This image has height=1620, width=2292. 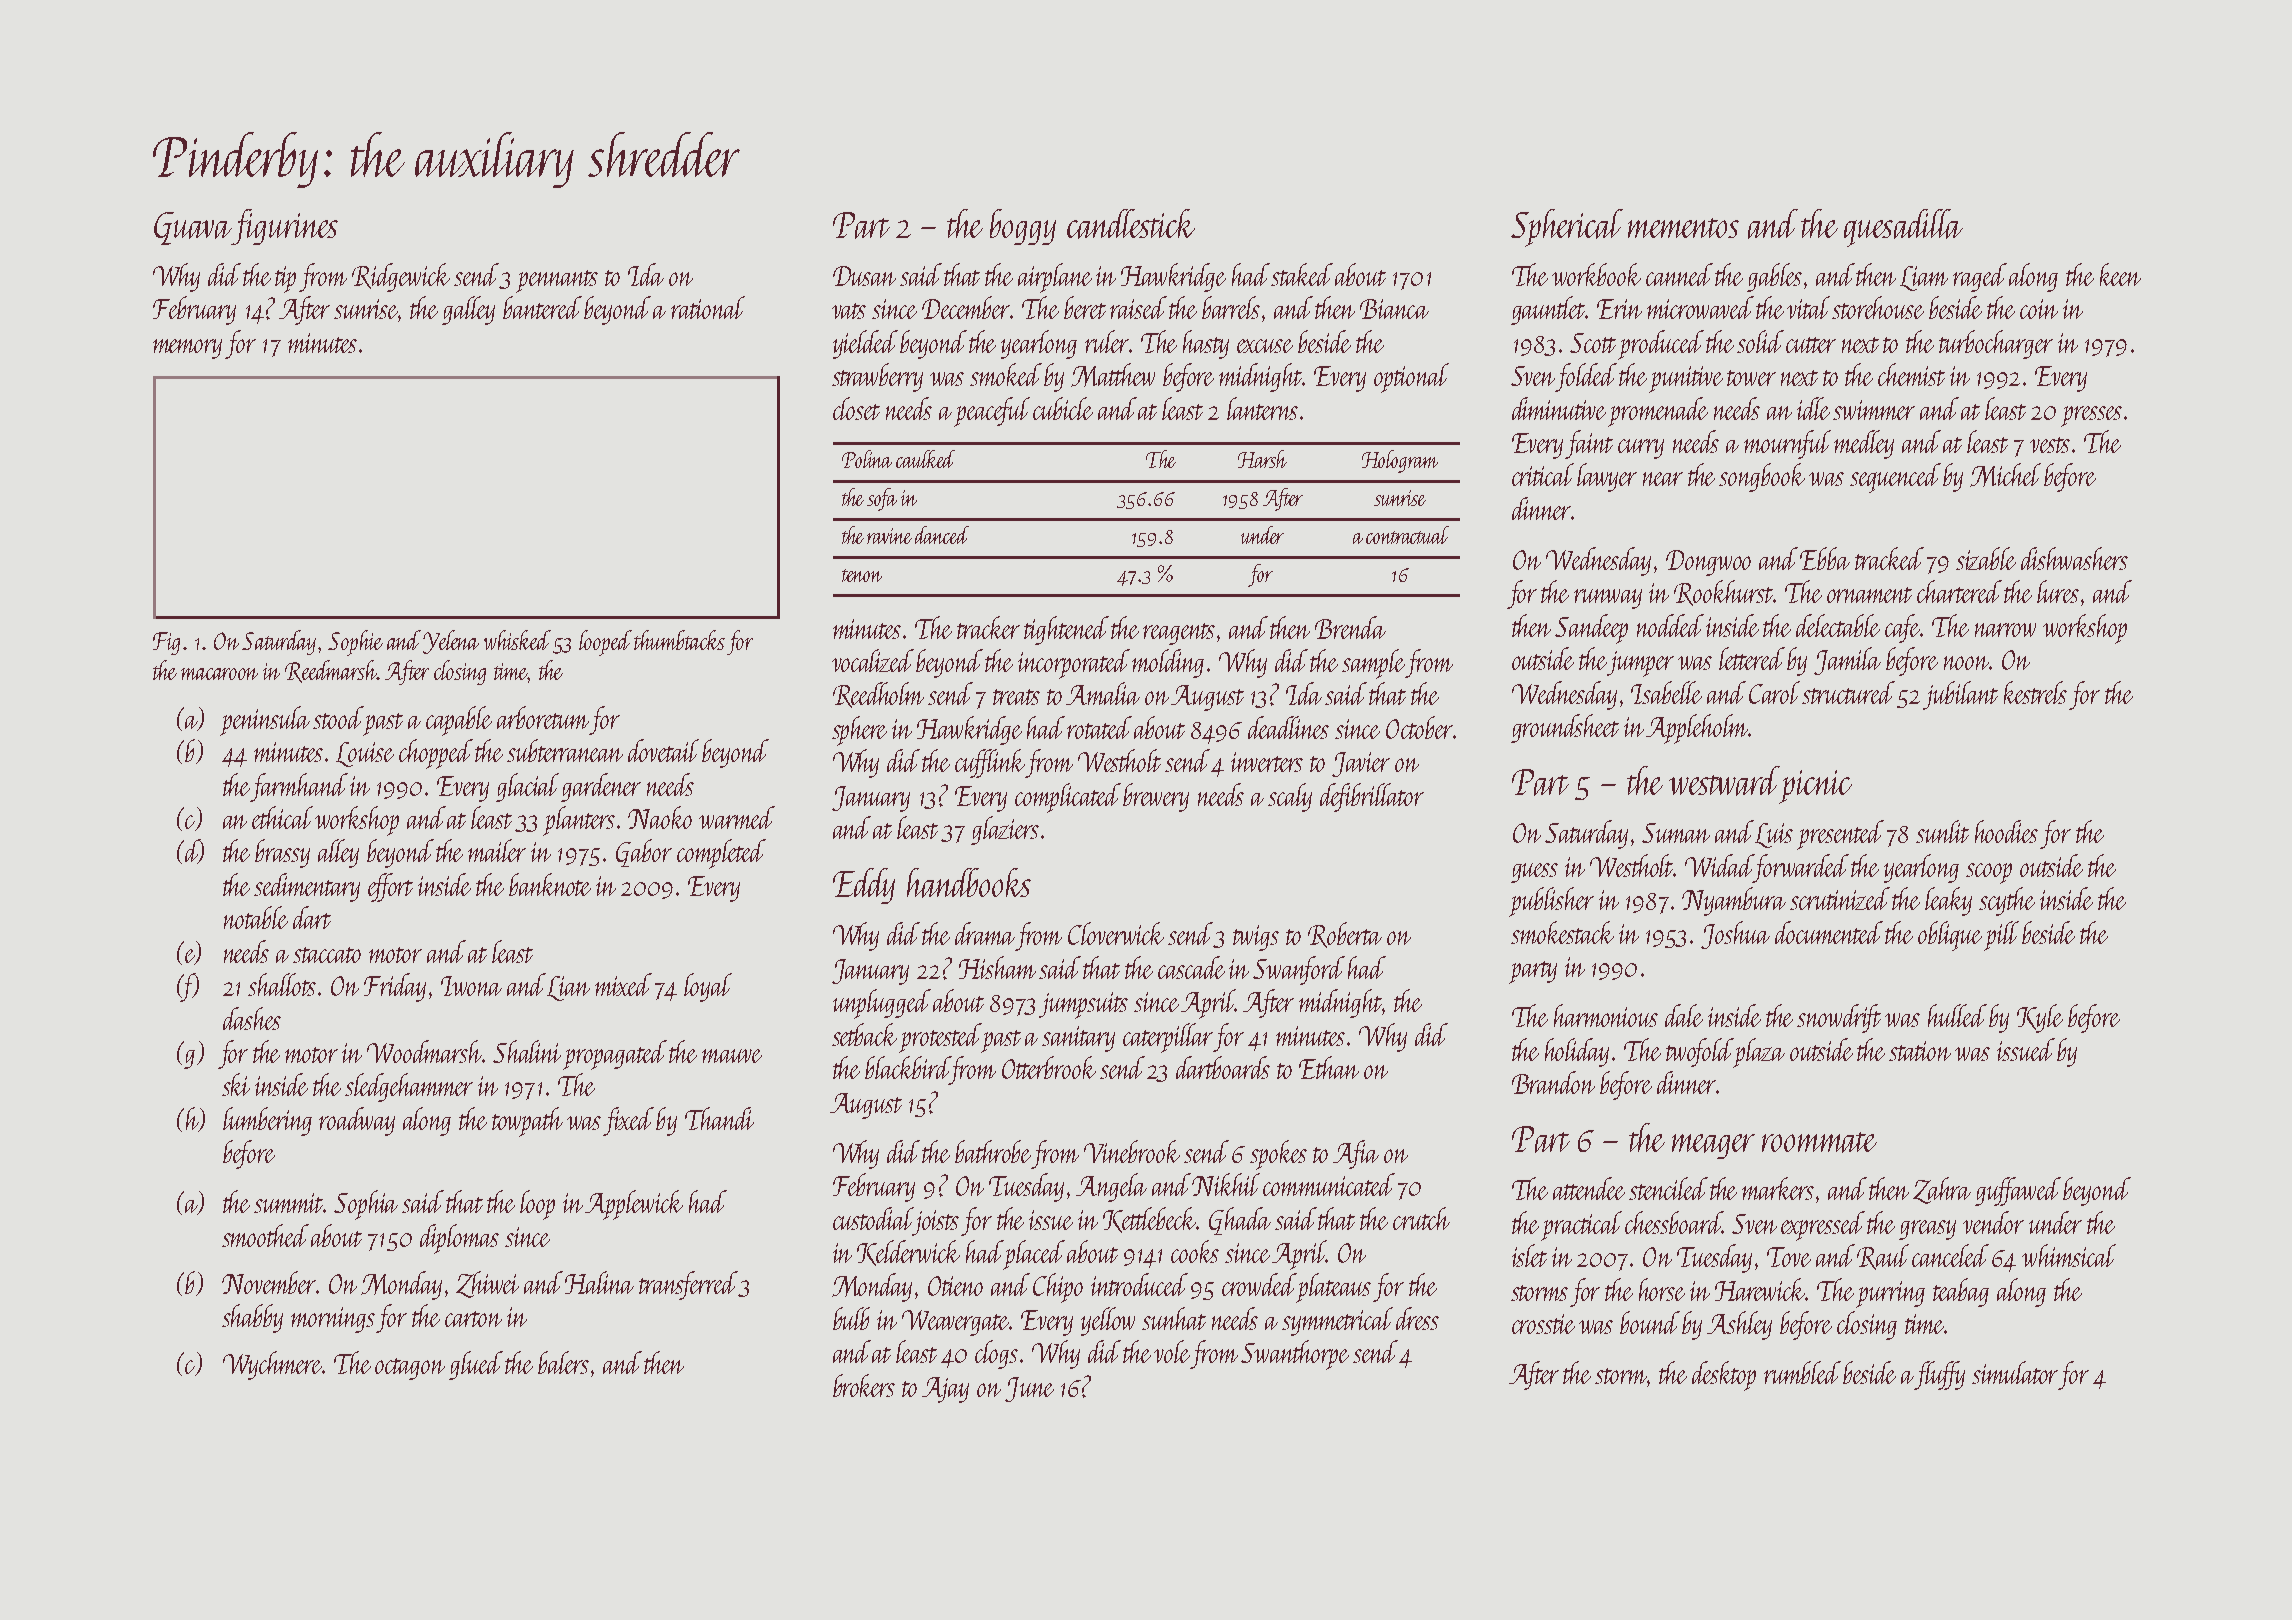 I want to click on presented, so click(x=1840, y=835).
